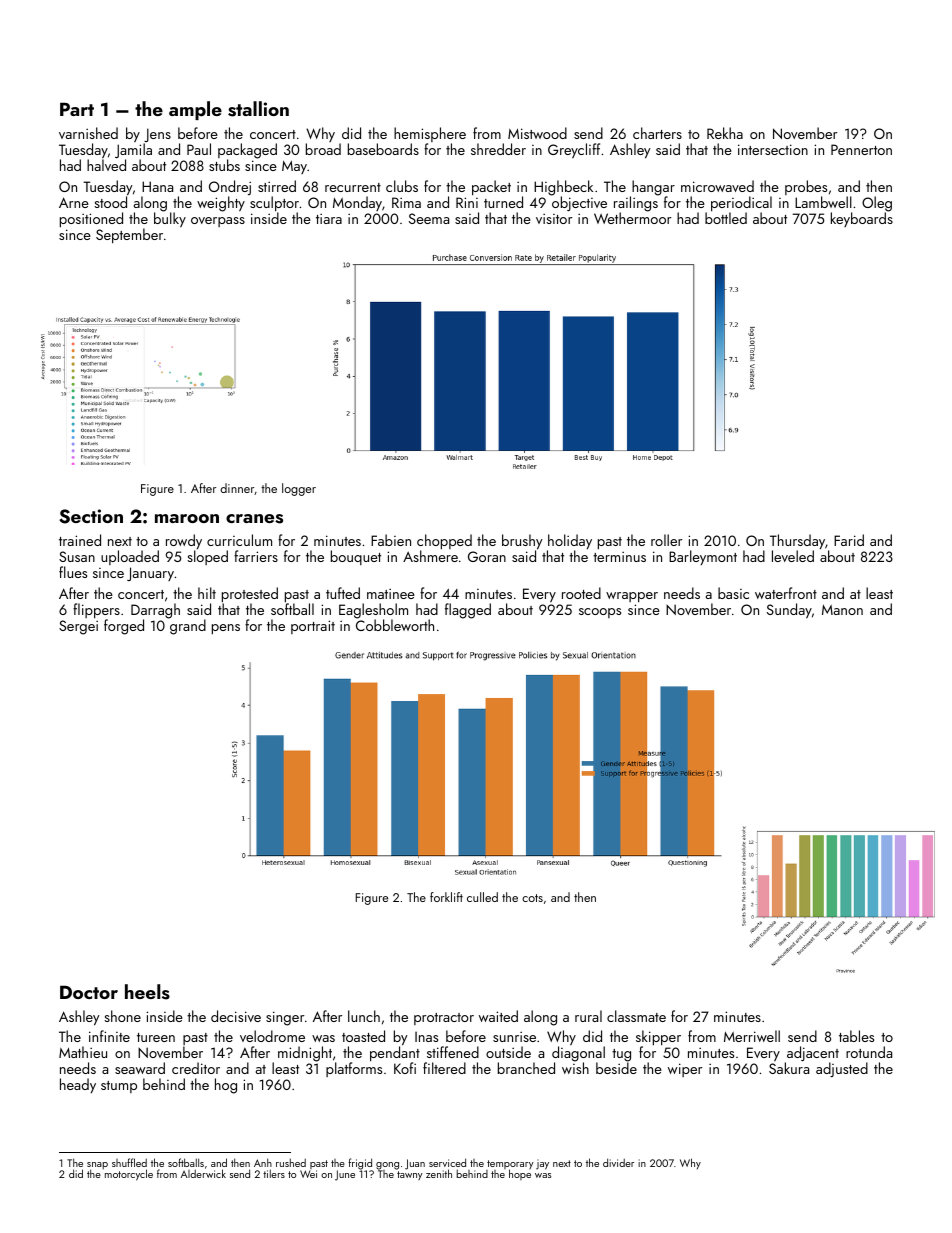 The image size is (952, 1233). I want to click on bulky, so click(170, 219).
